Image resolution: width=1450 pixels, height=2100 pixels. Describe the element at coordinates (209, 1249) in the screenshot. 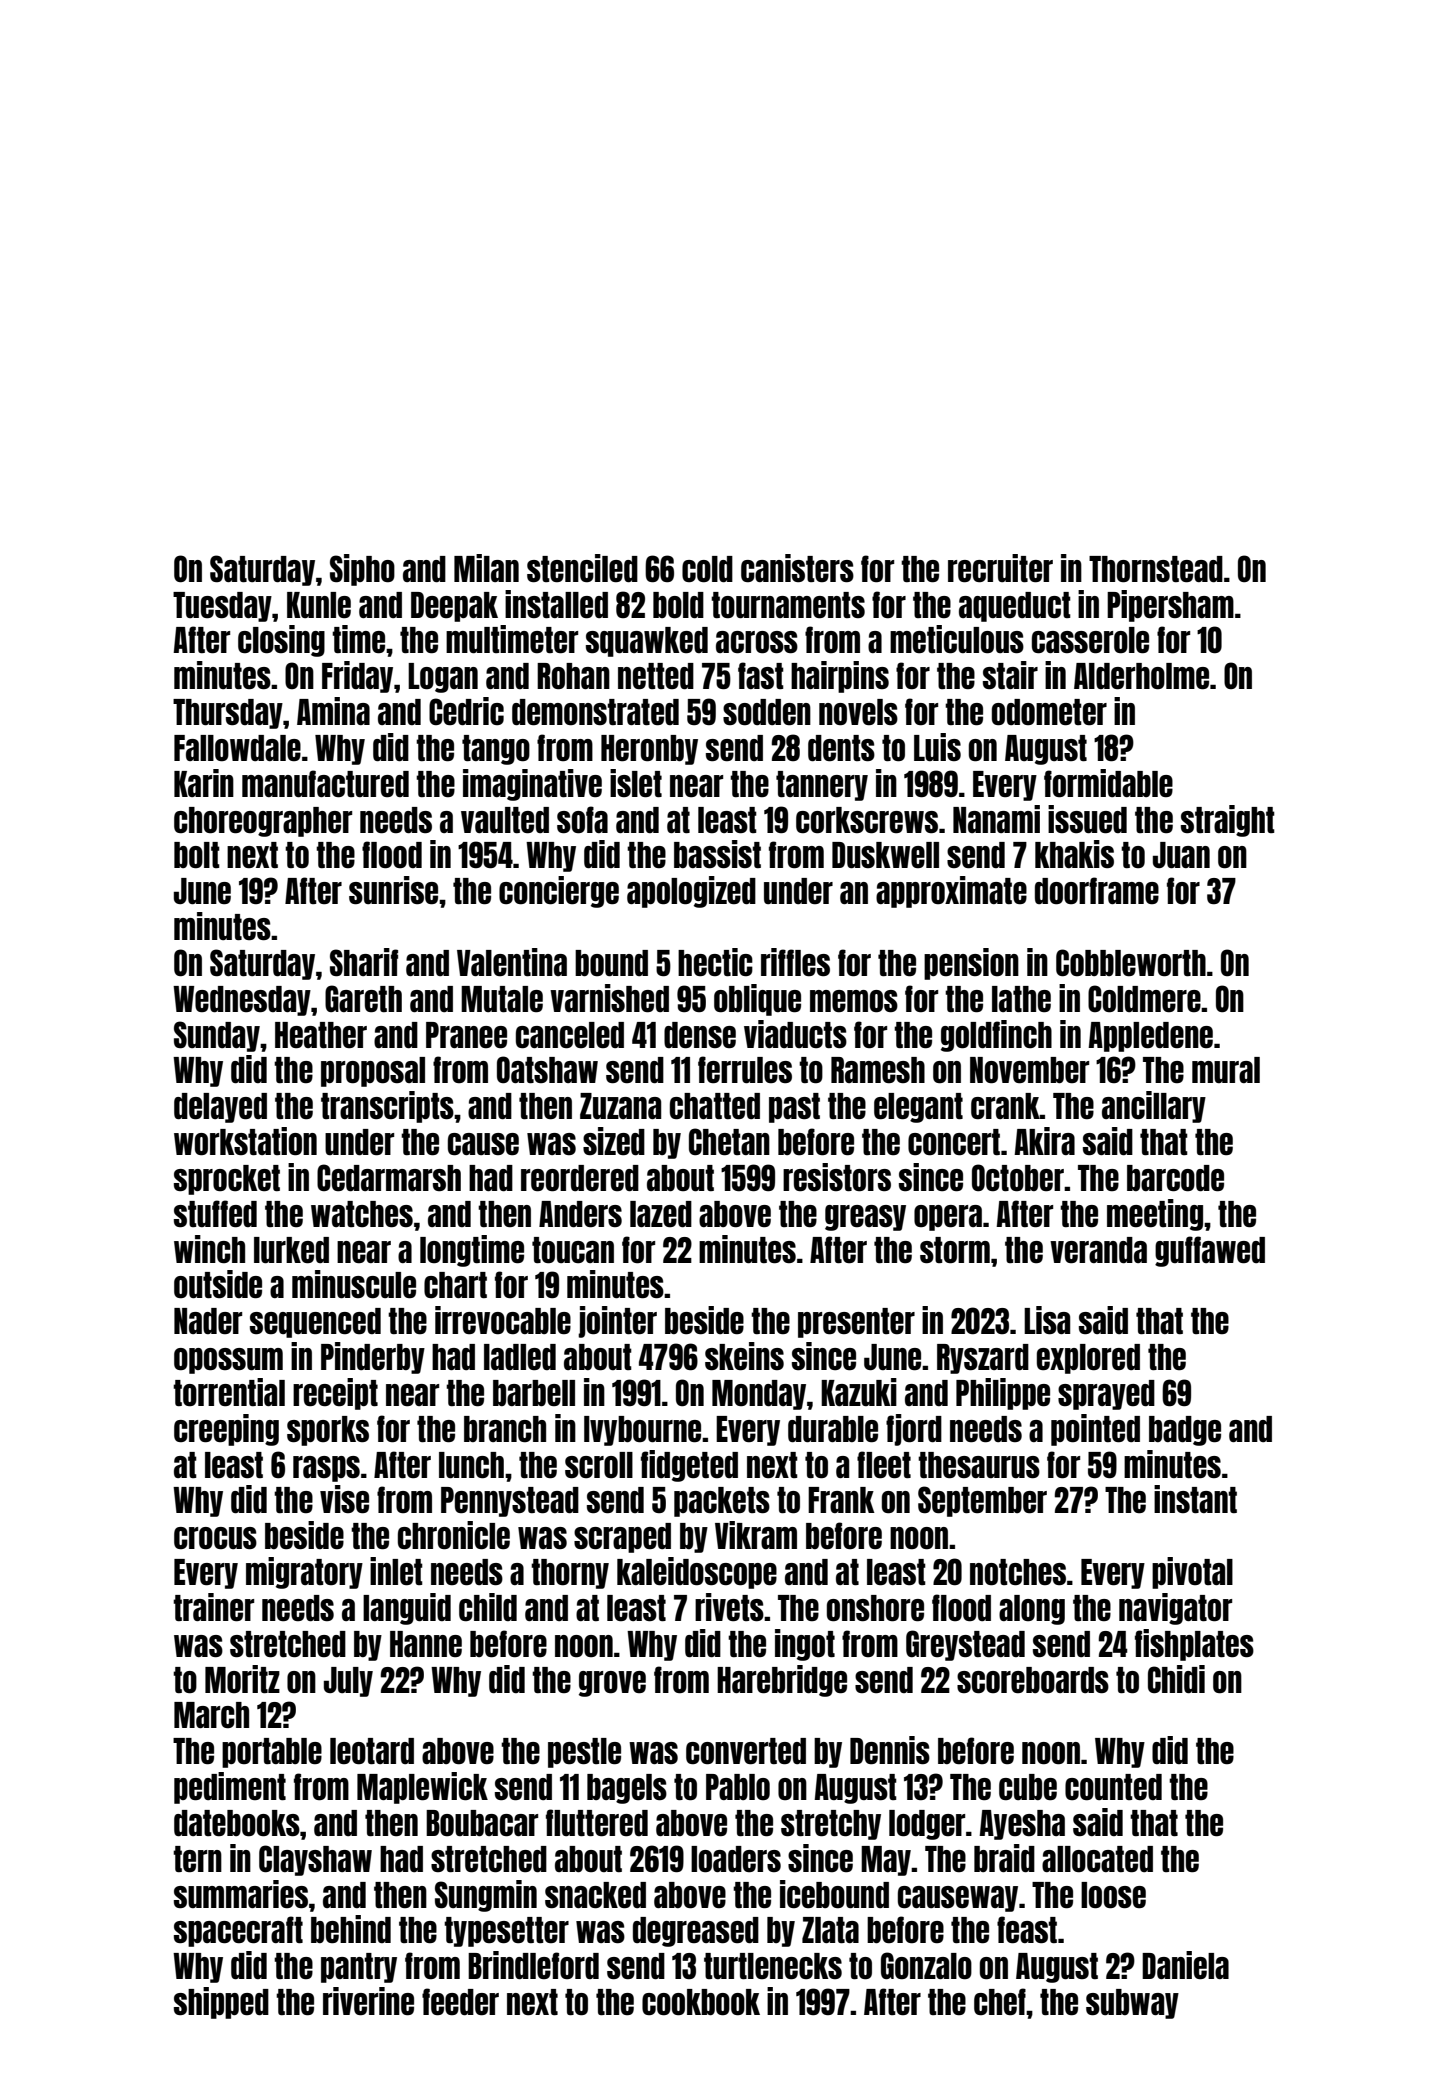

I see `winch` at that location.
